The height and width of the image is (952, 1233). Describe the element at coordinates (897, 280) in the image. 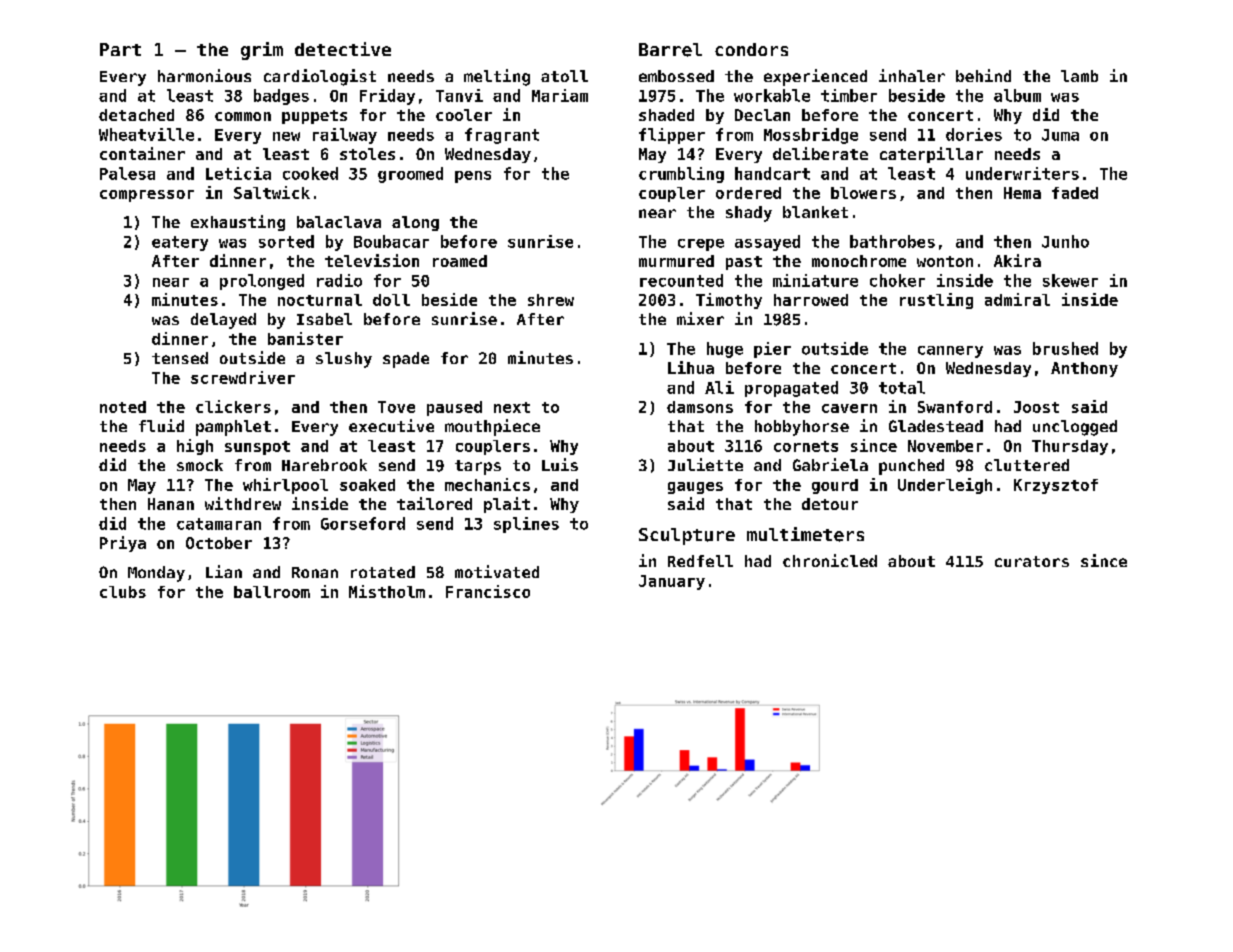

I see `choker` at that location.
